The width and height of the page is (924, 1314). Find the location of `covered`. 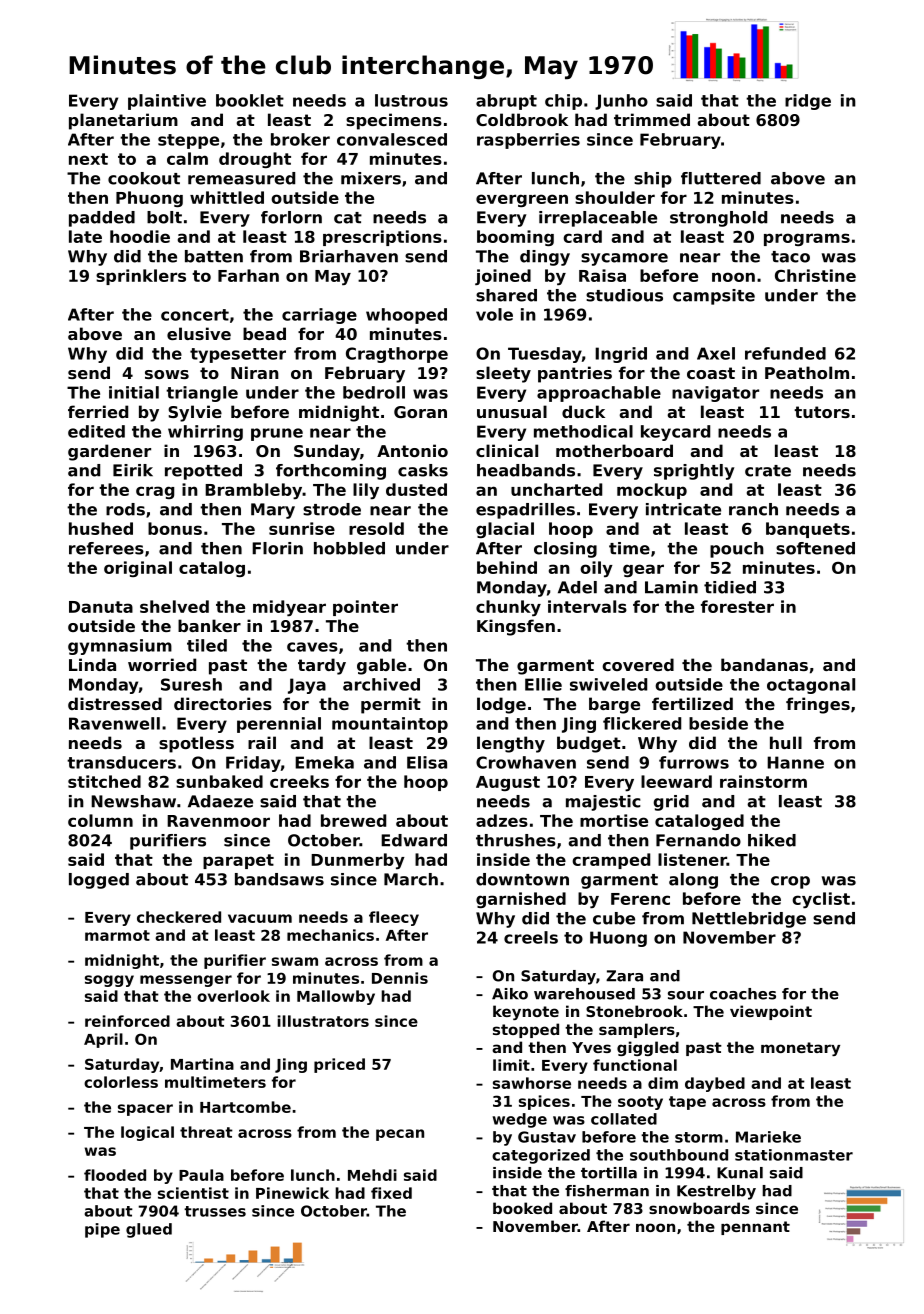

covered is located at coordinates (638, 664).
